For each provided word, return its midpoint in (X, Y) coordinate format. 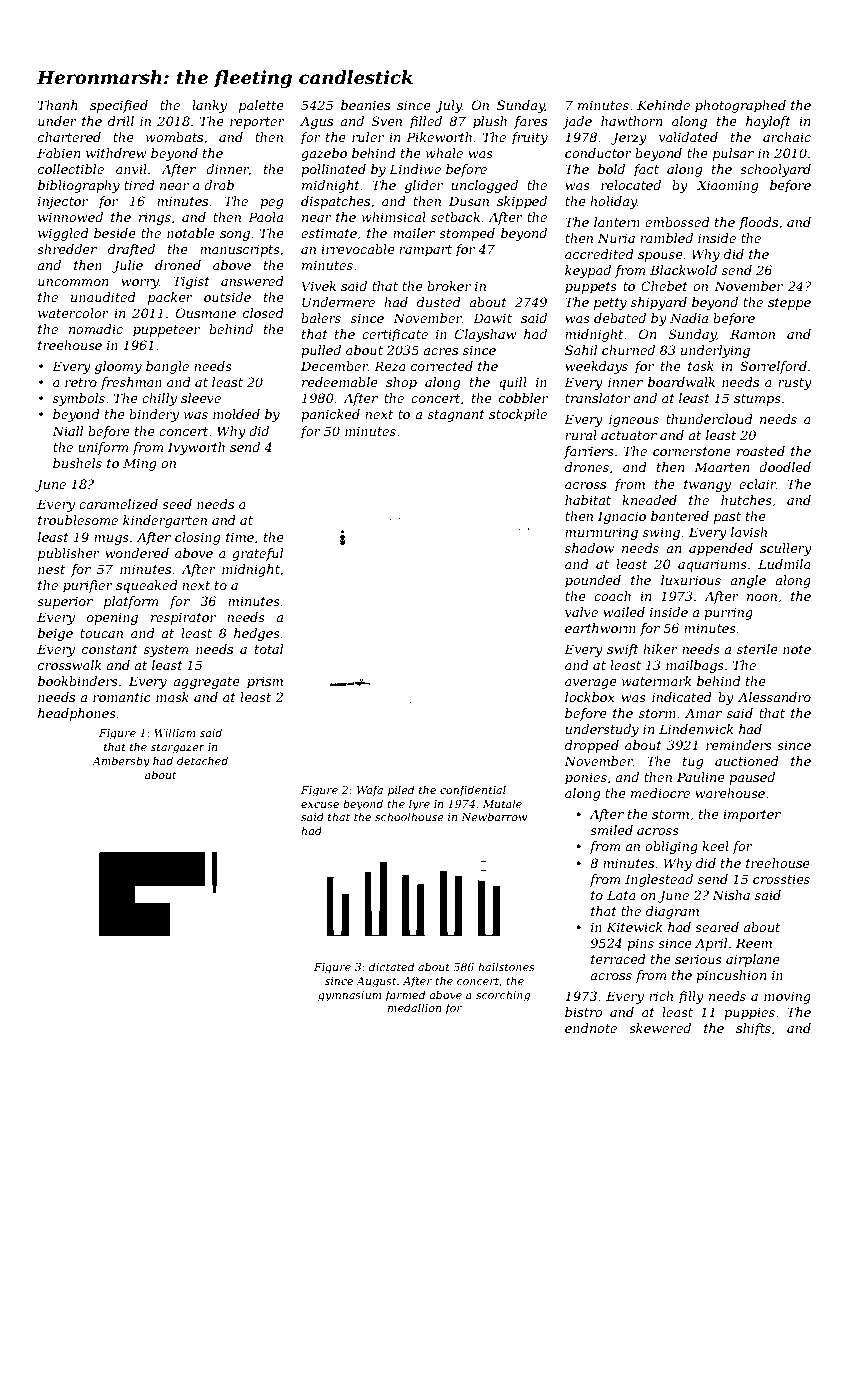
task (701, 366)
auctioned (747, 761)
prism (265, 682)
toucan (101, 633)
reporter (257, 123)
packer (170, 298)
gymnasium (349, 996)
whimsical (394, 217)
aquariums (712, 565)
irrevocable (358, 249)
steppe (789, 304)
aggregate (206, 683)
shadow (589, 548)
